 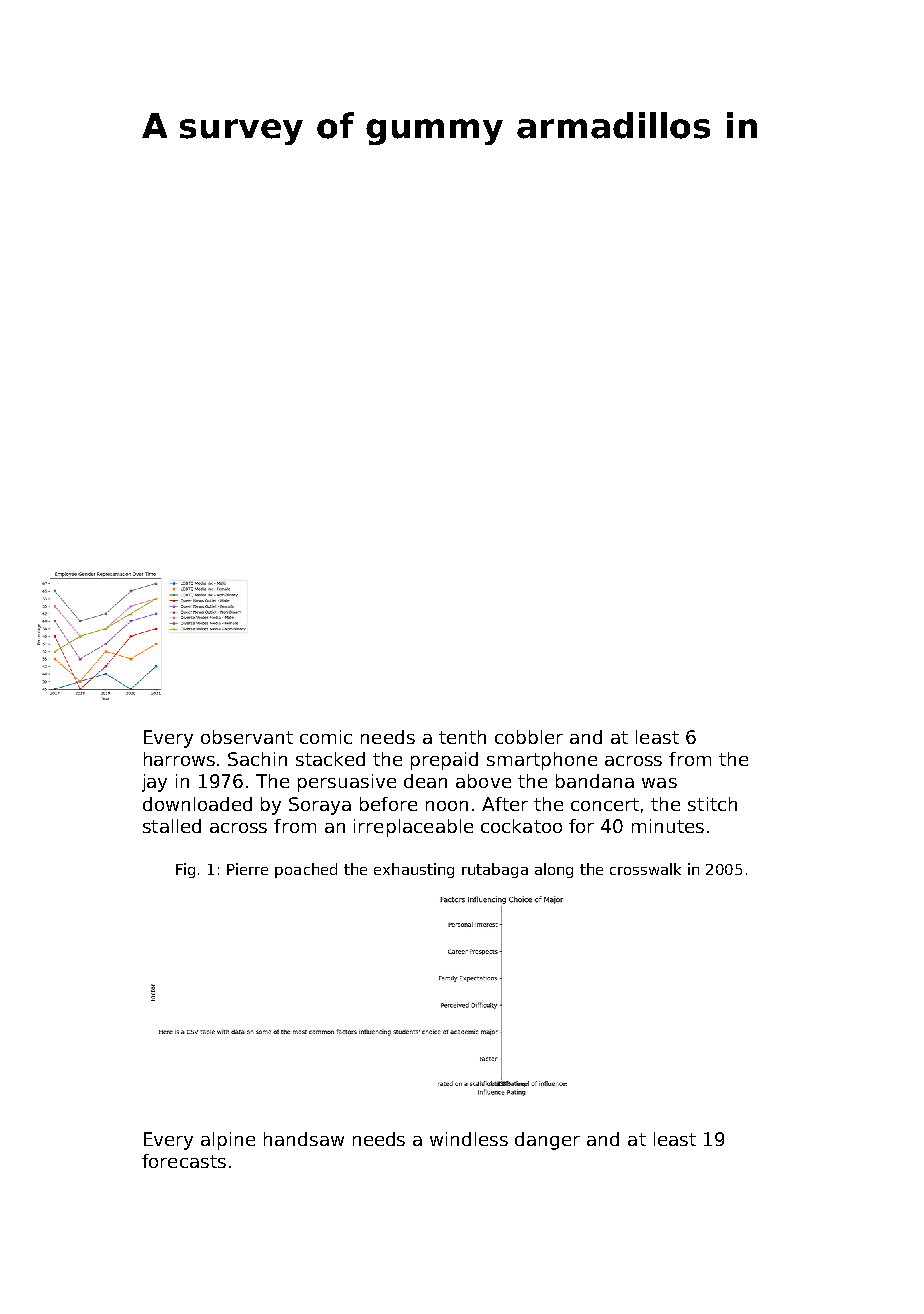 What do you see at coordinates (495, 870) in the screenshot?
I see `rutabaga` at bounding box center [495, 870].
